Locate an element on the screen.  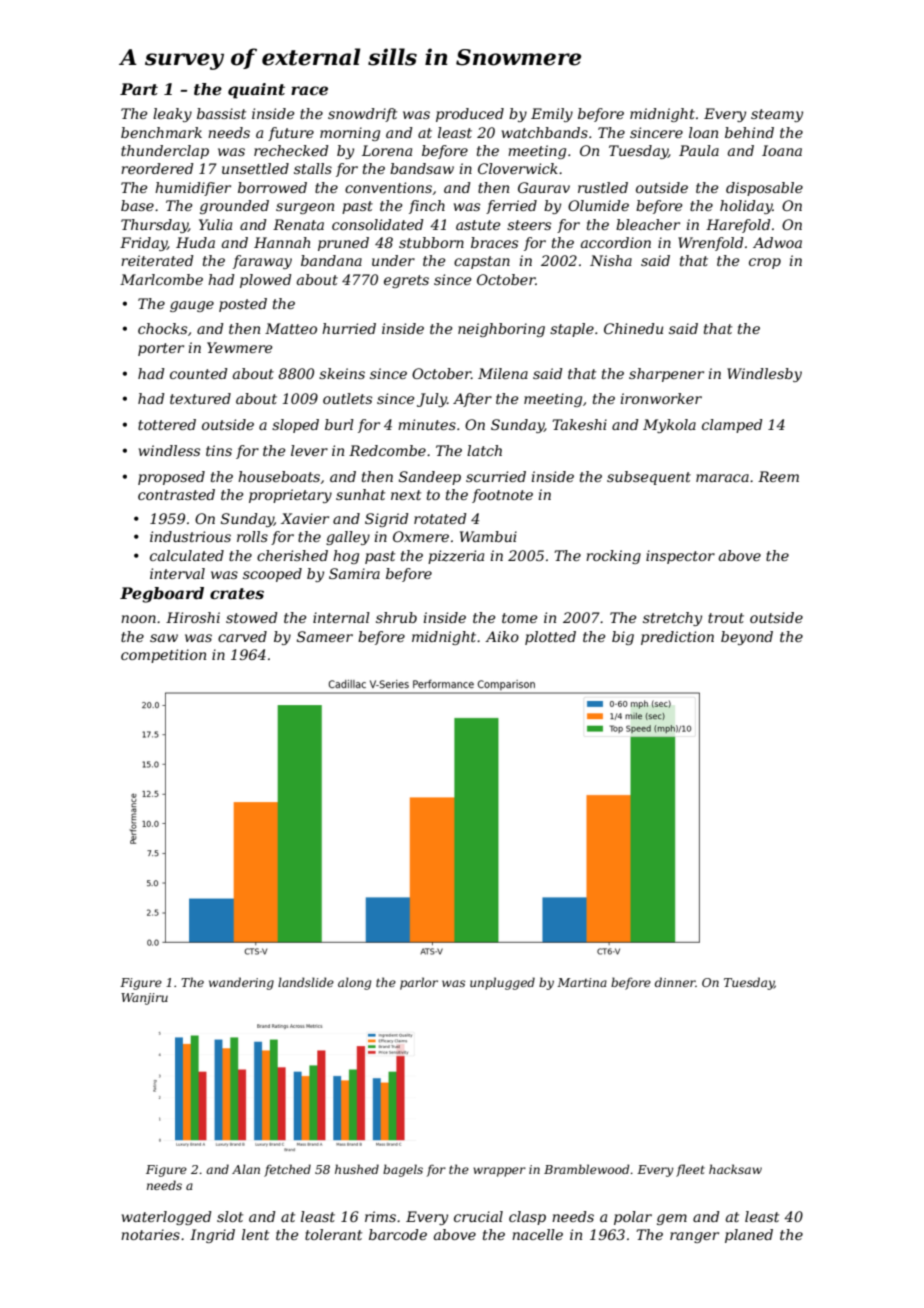
sunhat is located at coordinates (360, 494).
